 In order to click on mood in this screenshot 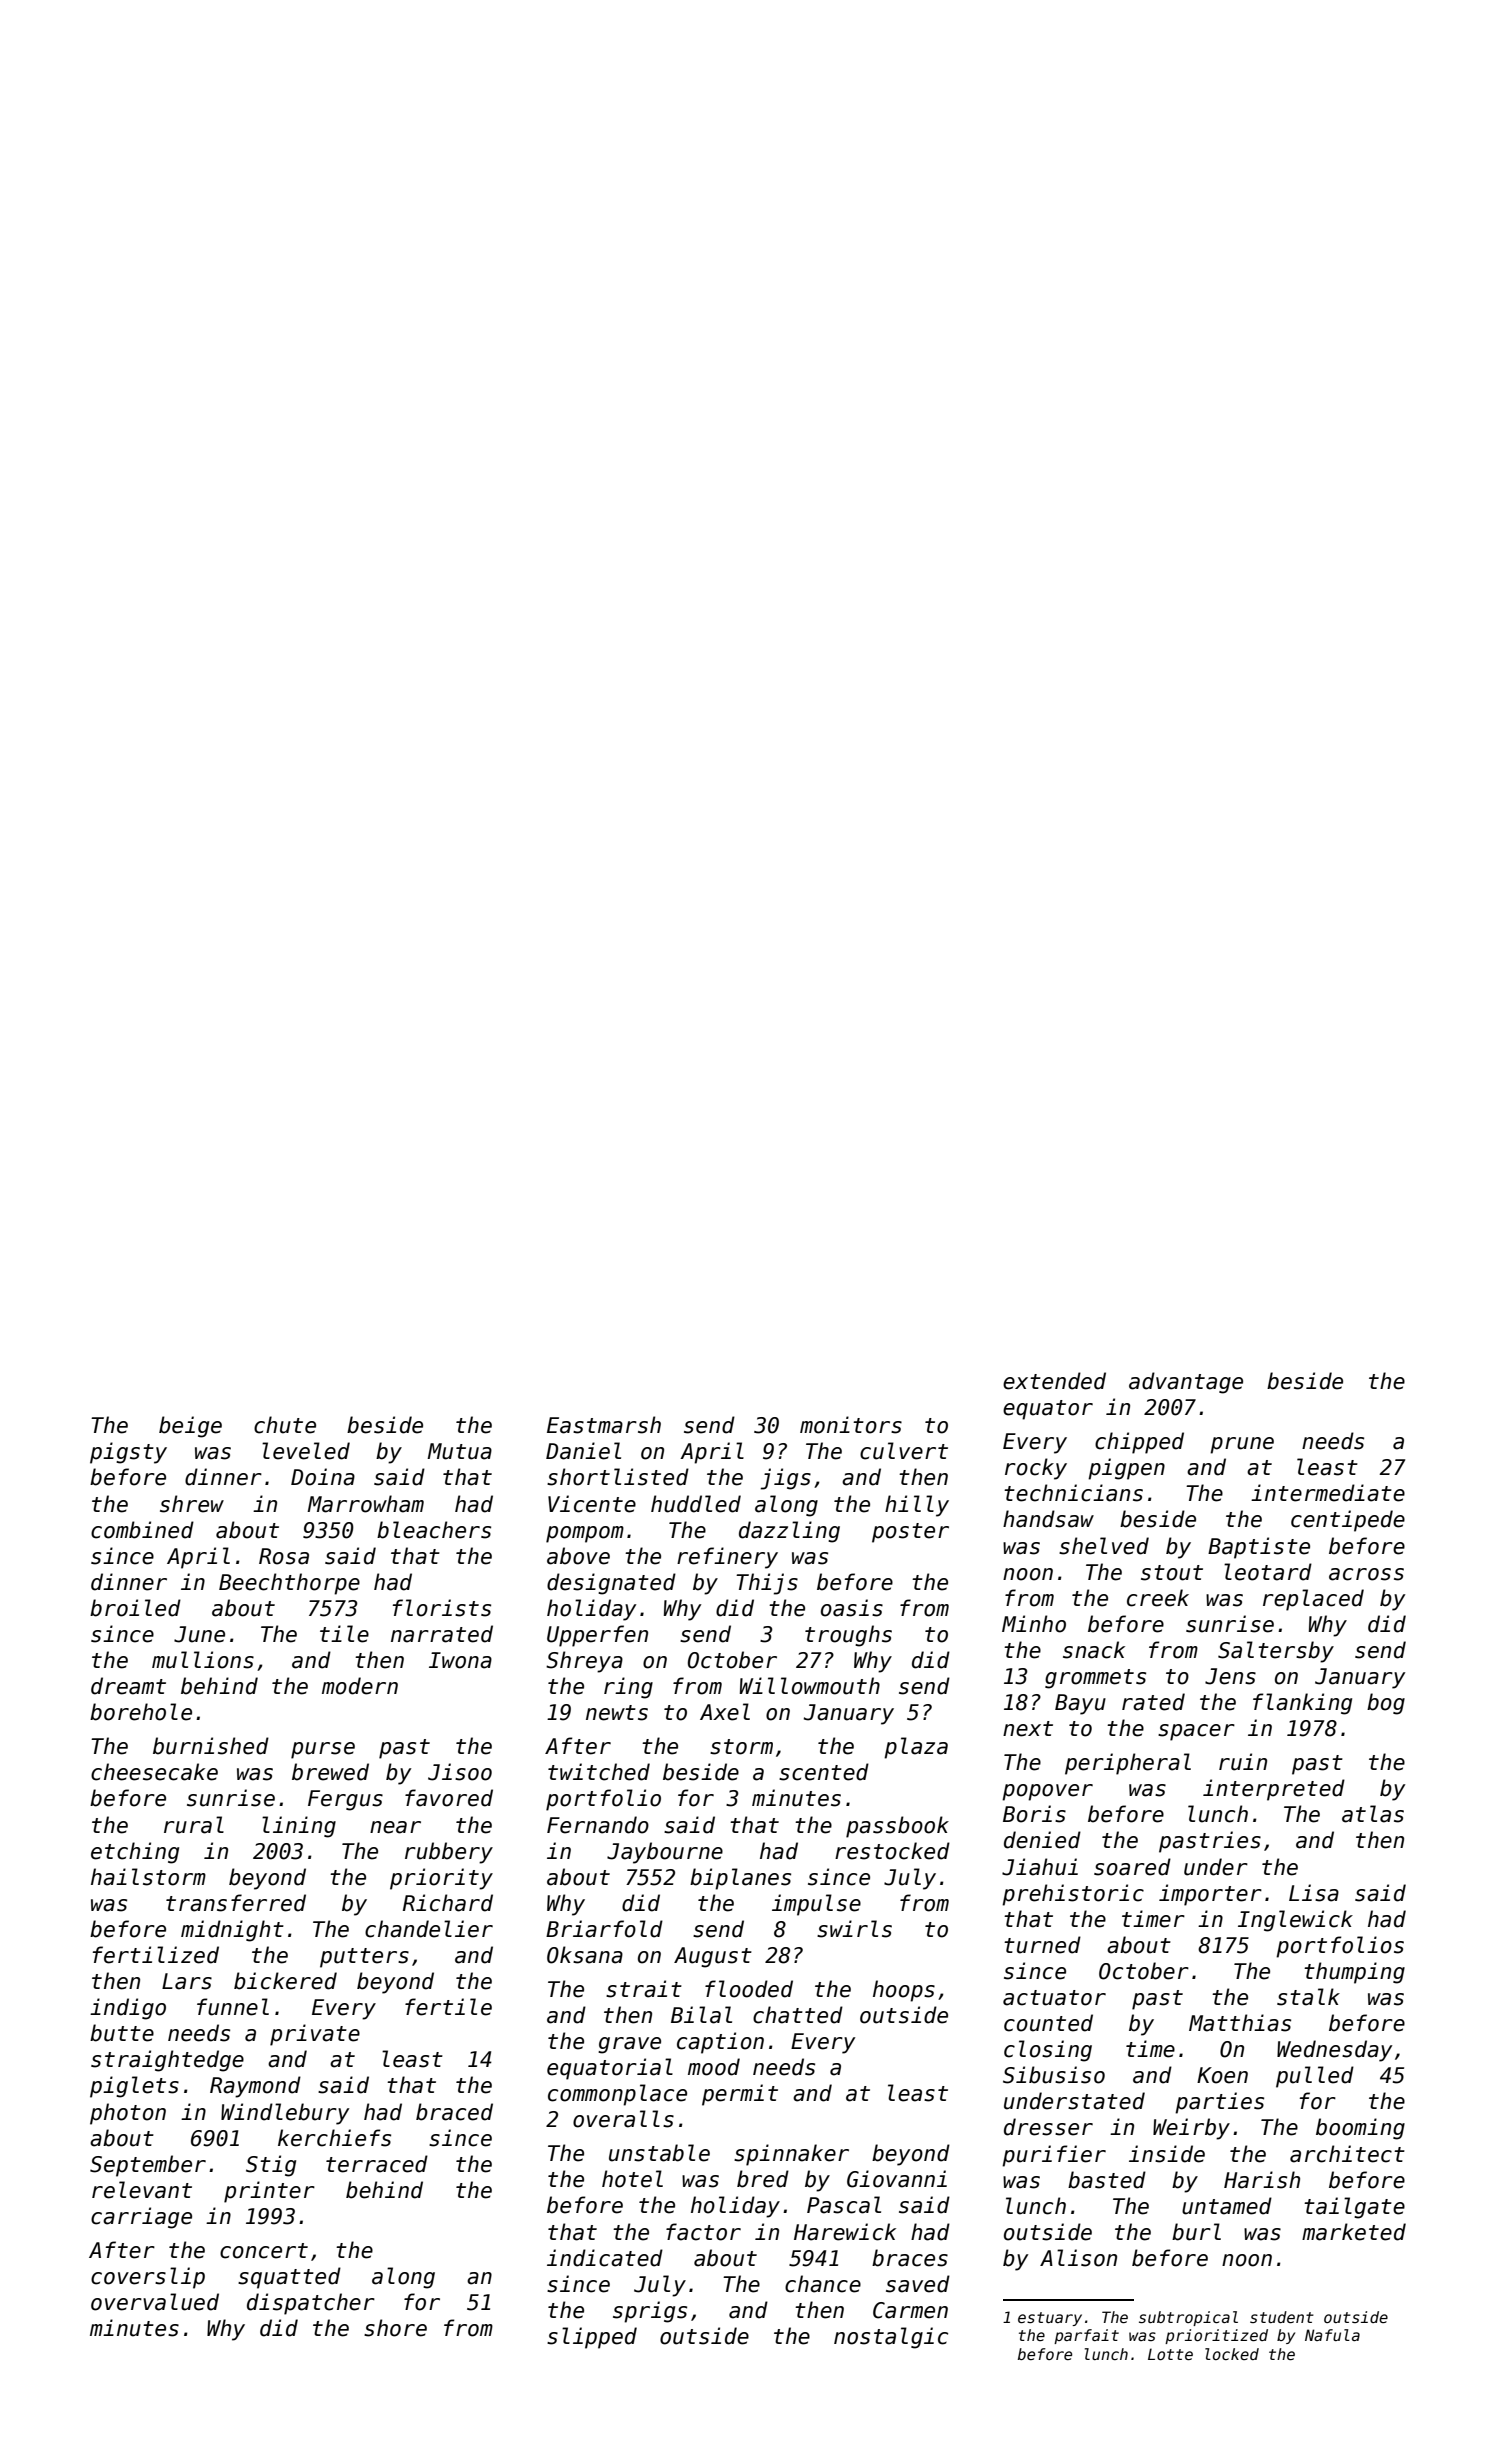, I will do `click(714, 2067)`.
